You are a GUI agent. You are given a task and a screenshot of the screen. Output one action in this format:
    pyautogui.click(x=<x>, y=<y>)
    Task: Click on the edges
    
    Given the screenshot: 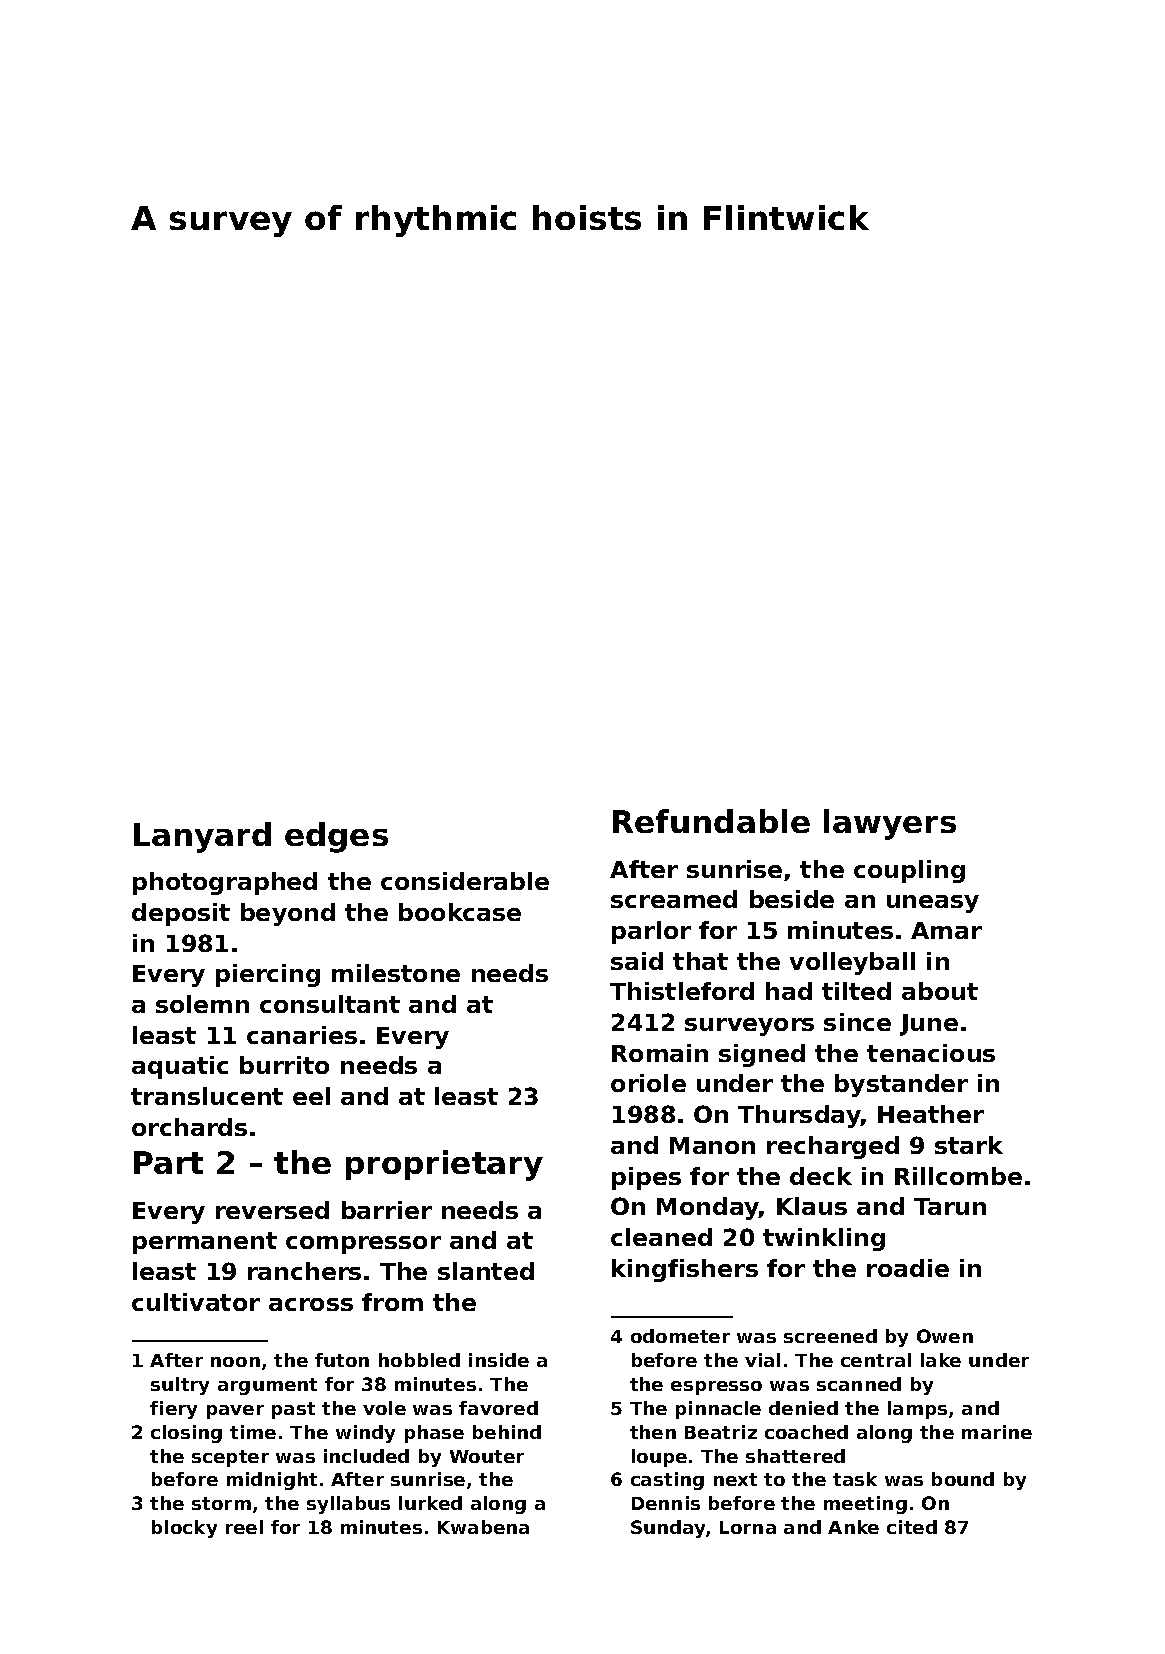 What is the action you would take?
    pyautogui.click(x=336, y=837)
